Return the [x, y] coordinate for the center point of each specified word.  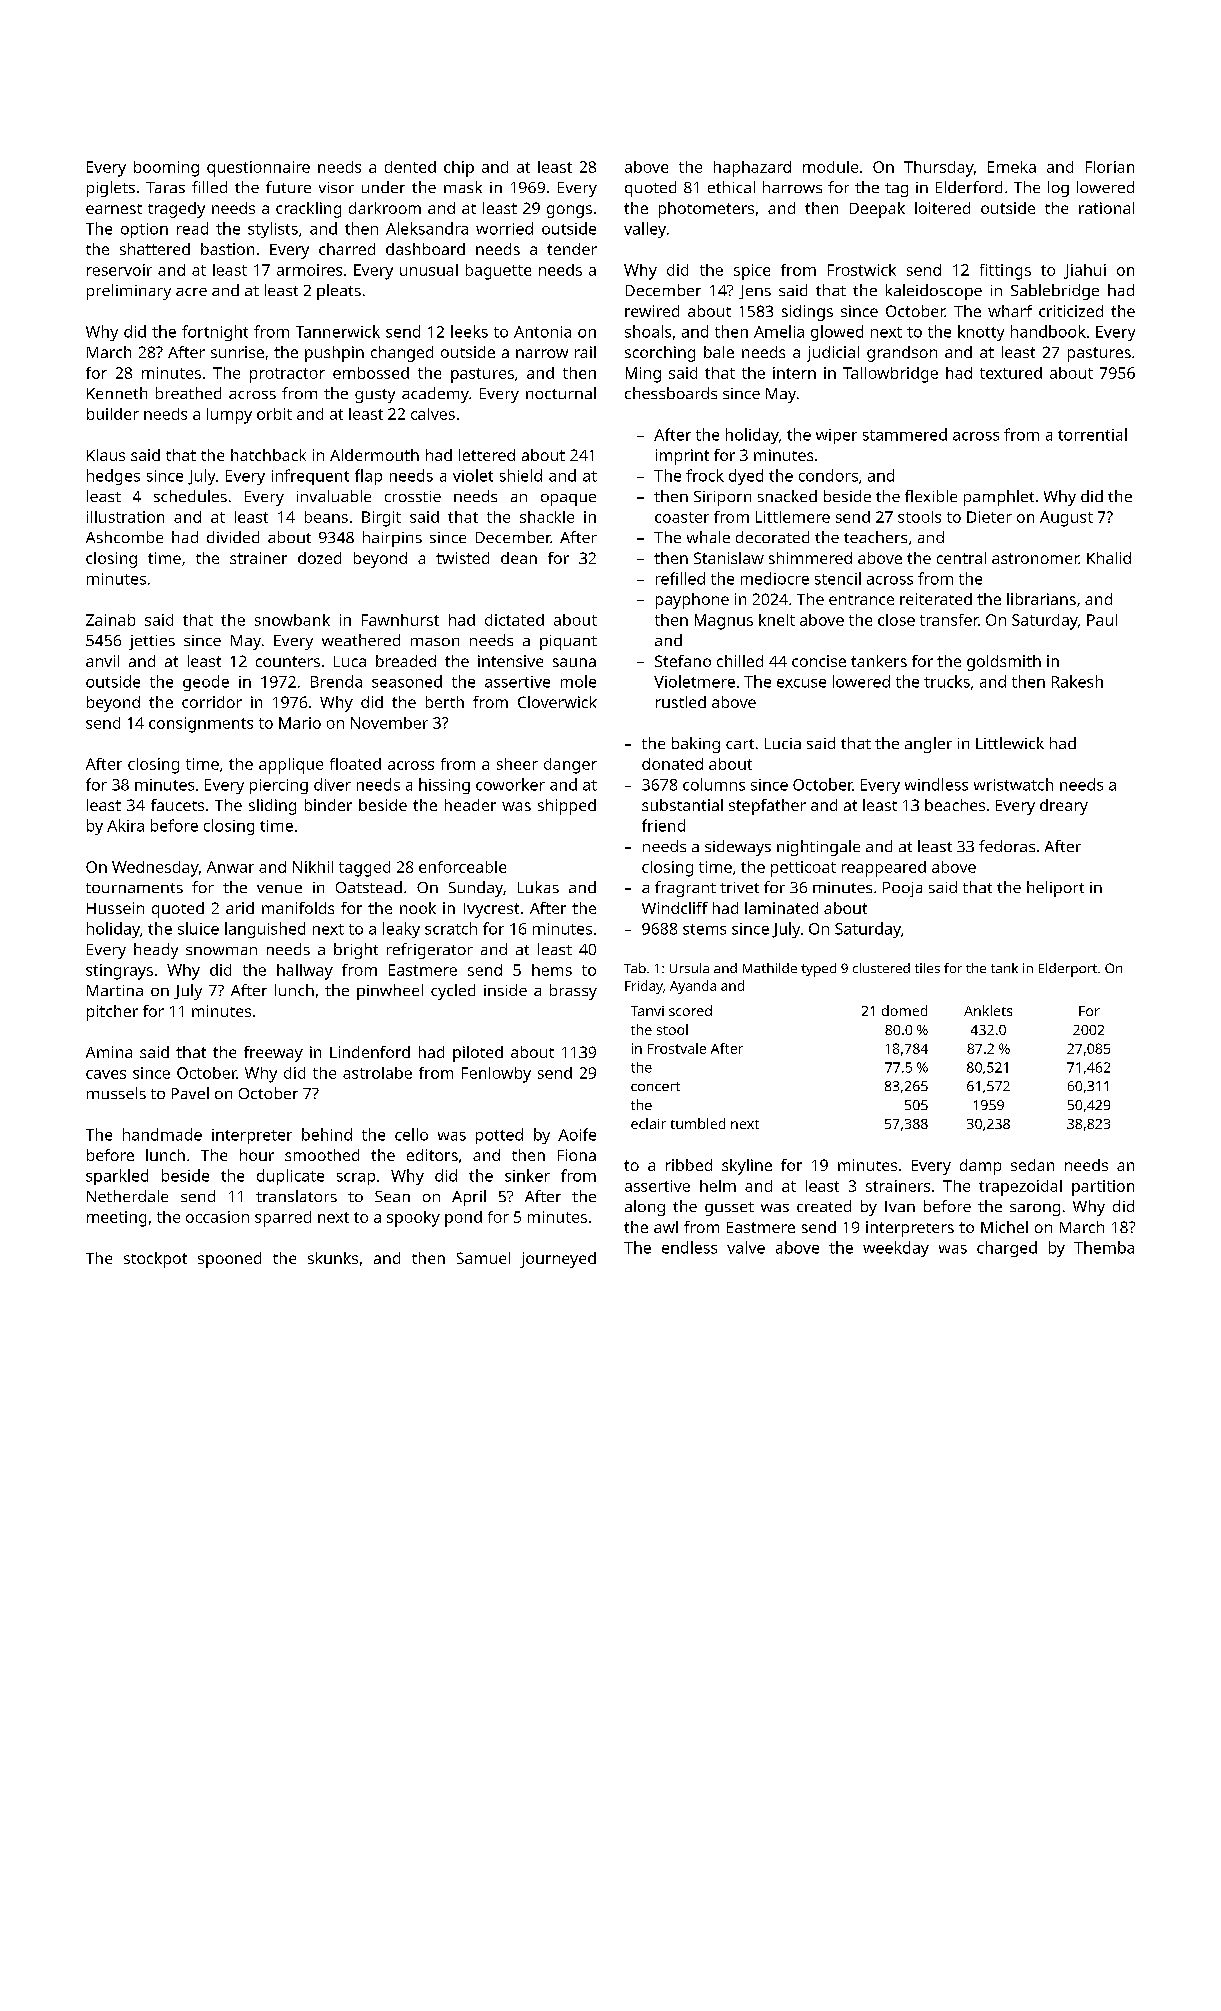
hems [552, 970]
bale [719, 352]
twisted [462, 558]
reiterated [936, 599]
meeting [116, 1219]
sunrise [237, 352]
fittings [1005, 272]
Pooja [902, 889]
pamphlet [999, 498]
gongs [569, 211]
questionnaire [258, 169]
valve [746, 1247]
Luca [350, 661]
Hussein [115, 908]
